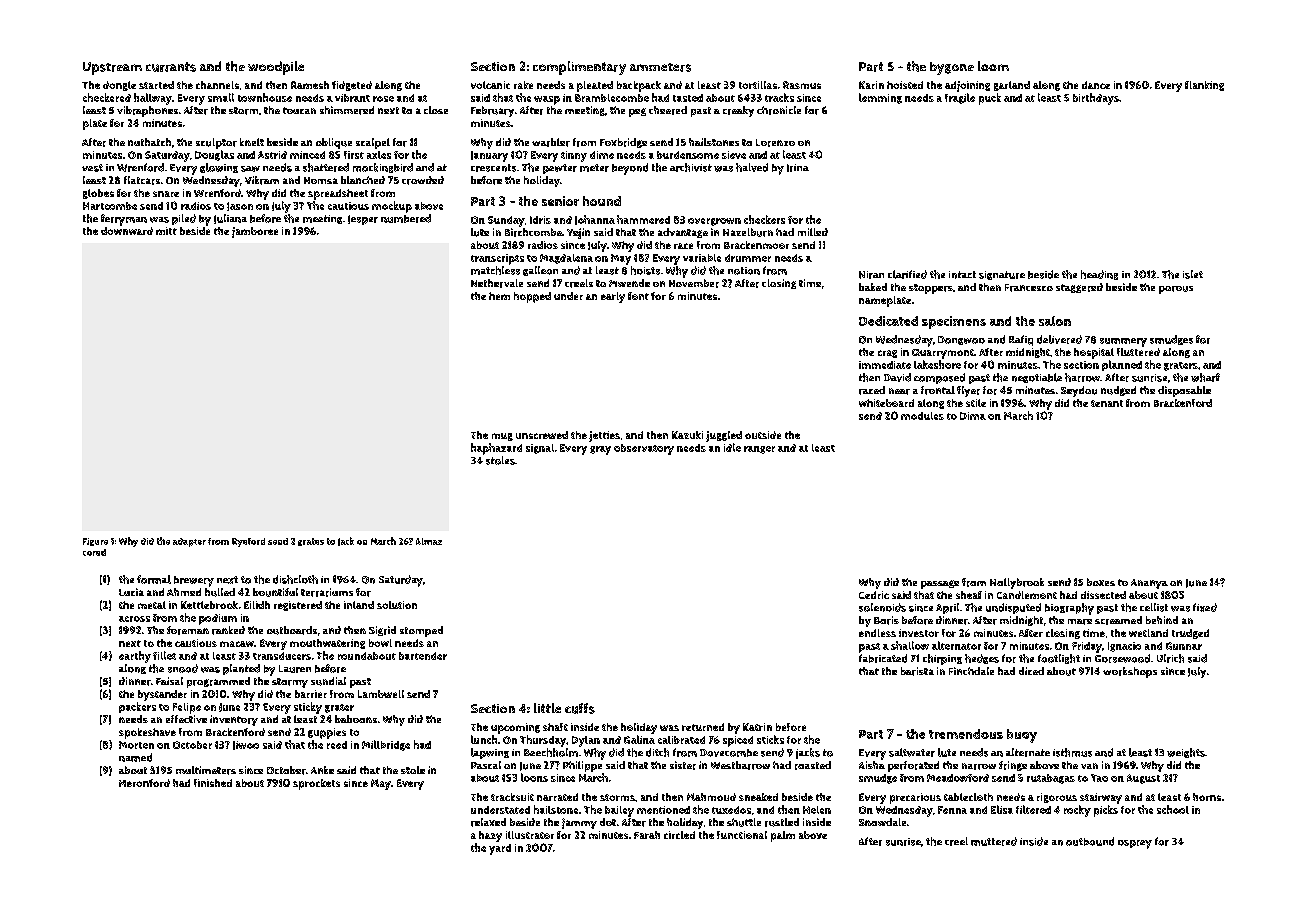  What do you see at coordinates (688, 155) in the image?
I see `burdensome` at bounding box center [688, 155].
